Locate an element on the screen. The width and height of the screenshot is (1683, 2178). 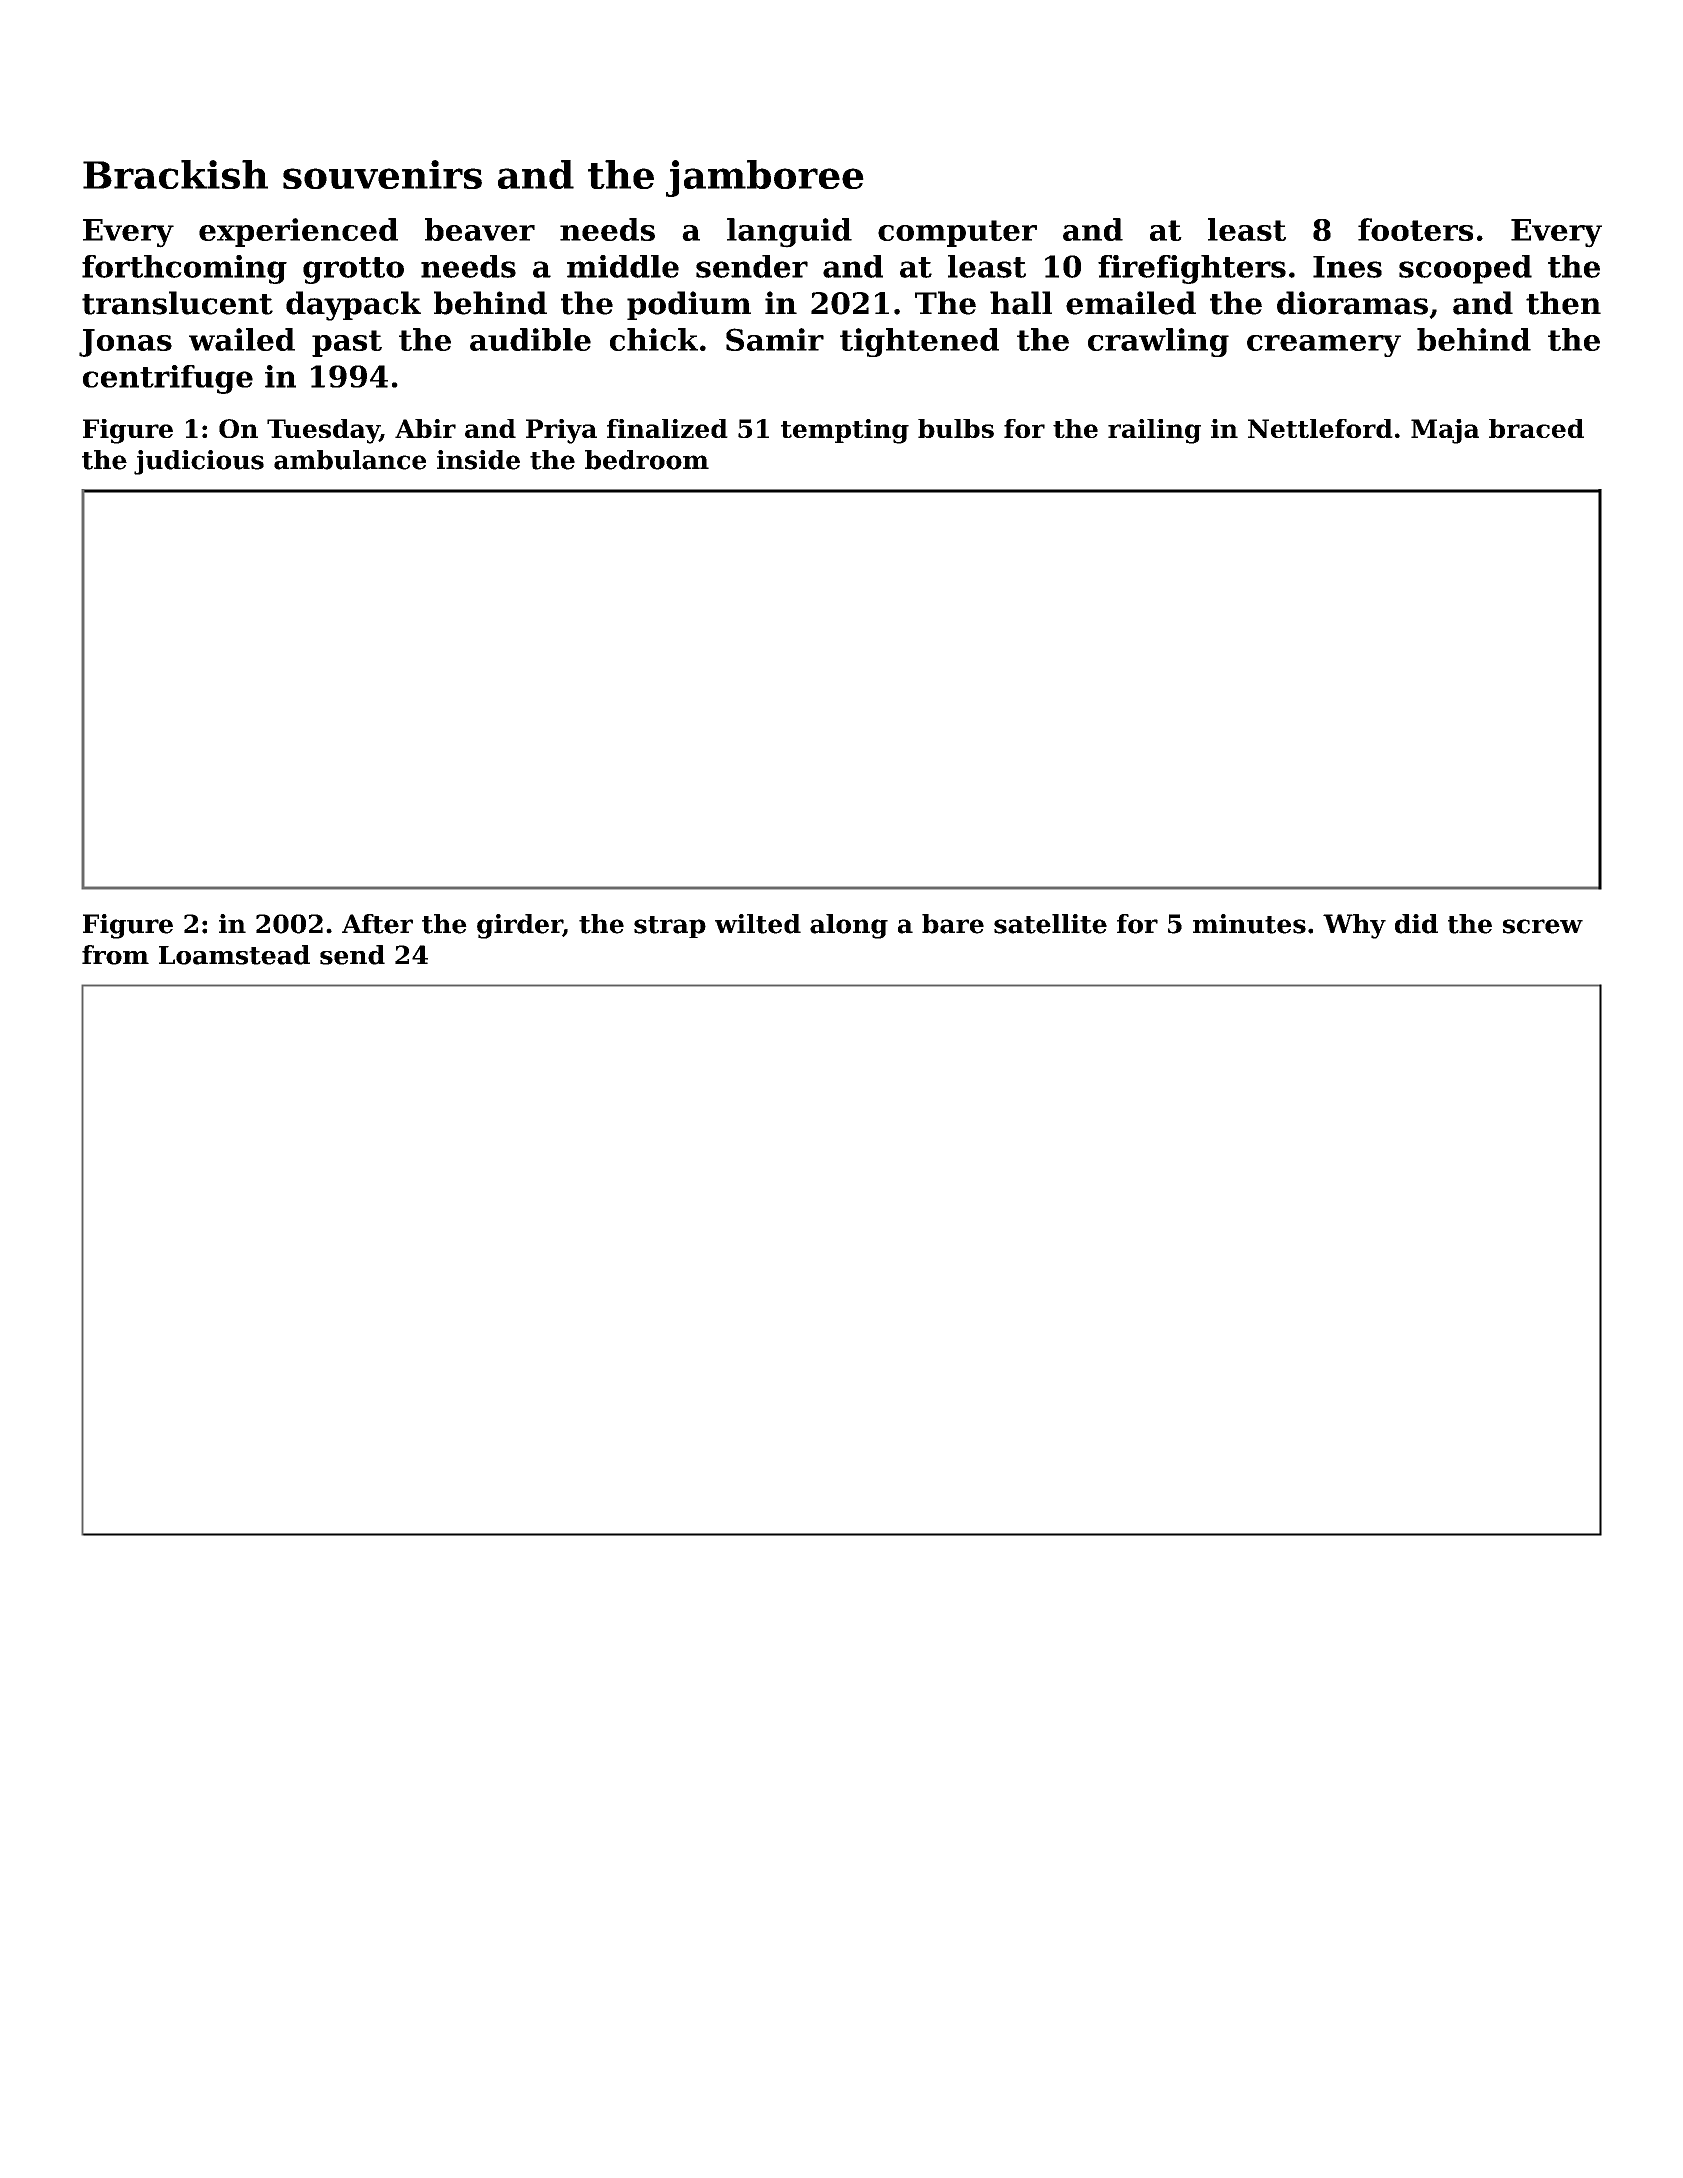
Jonas is located at coordinates (125, 343).
